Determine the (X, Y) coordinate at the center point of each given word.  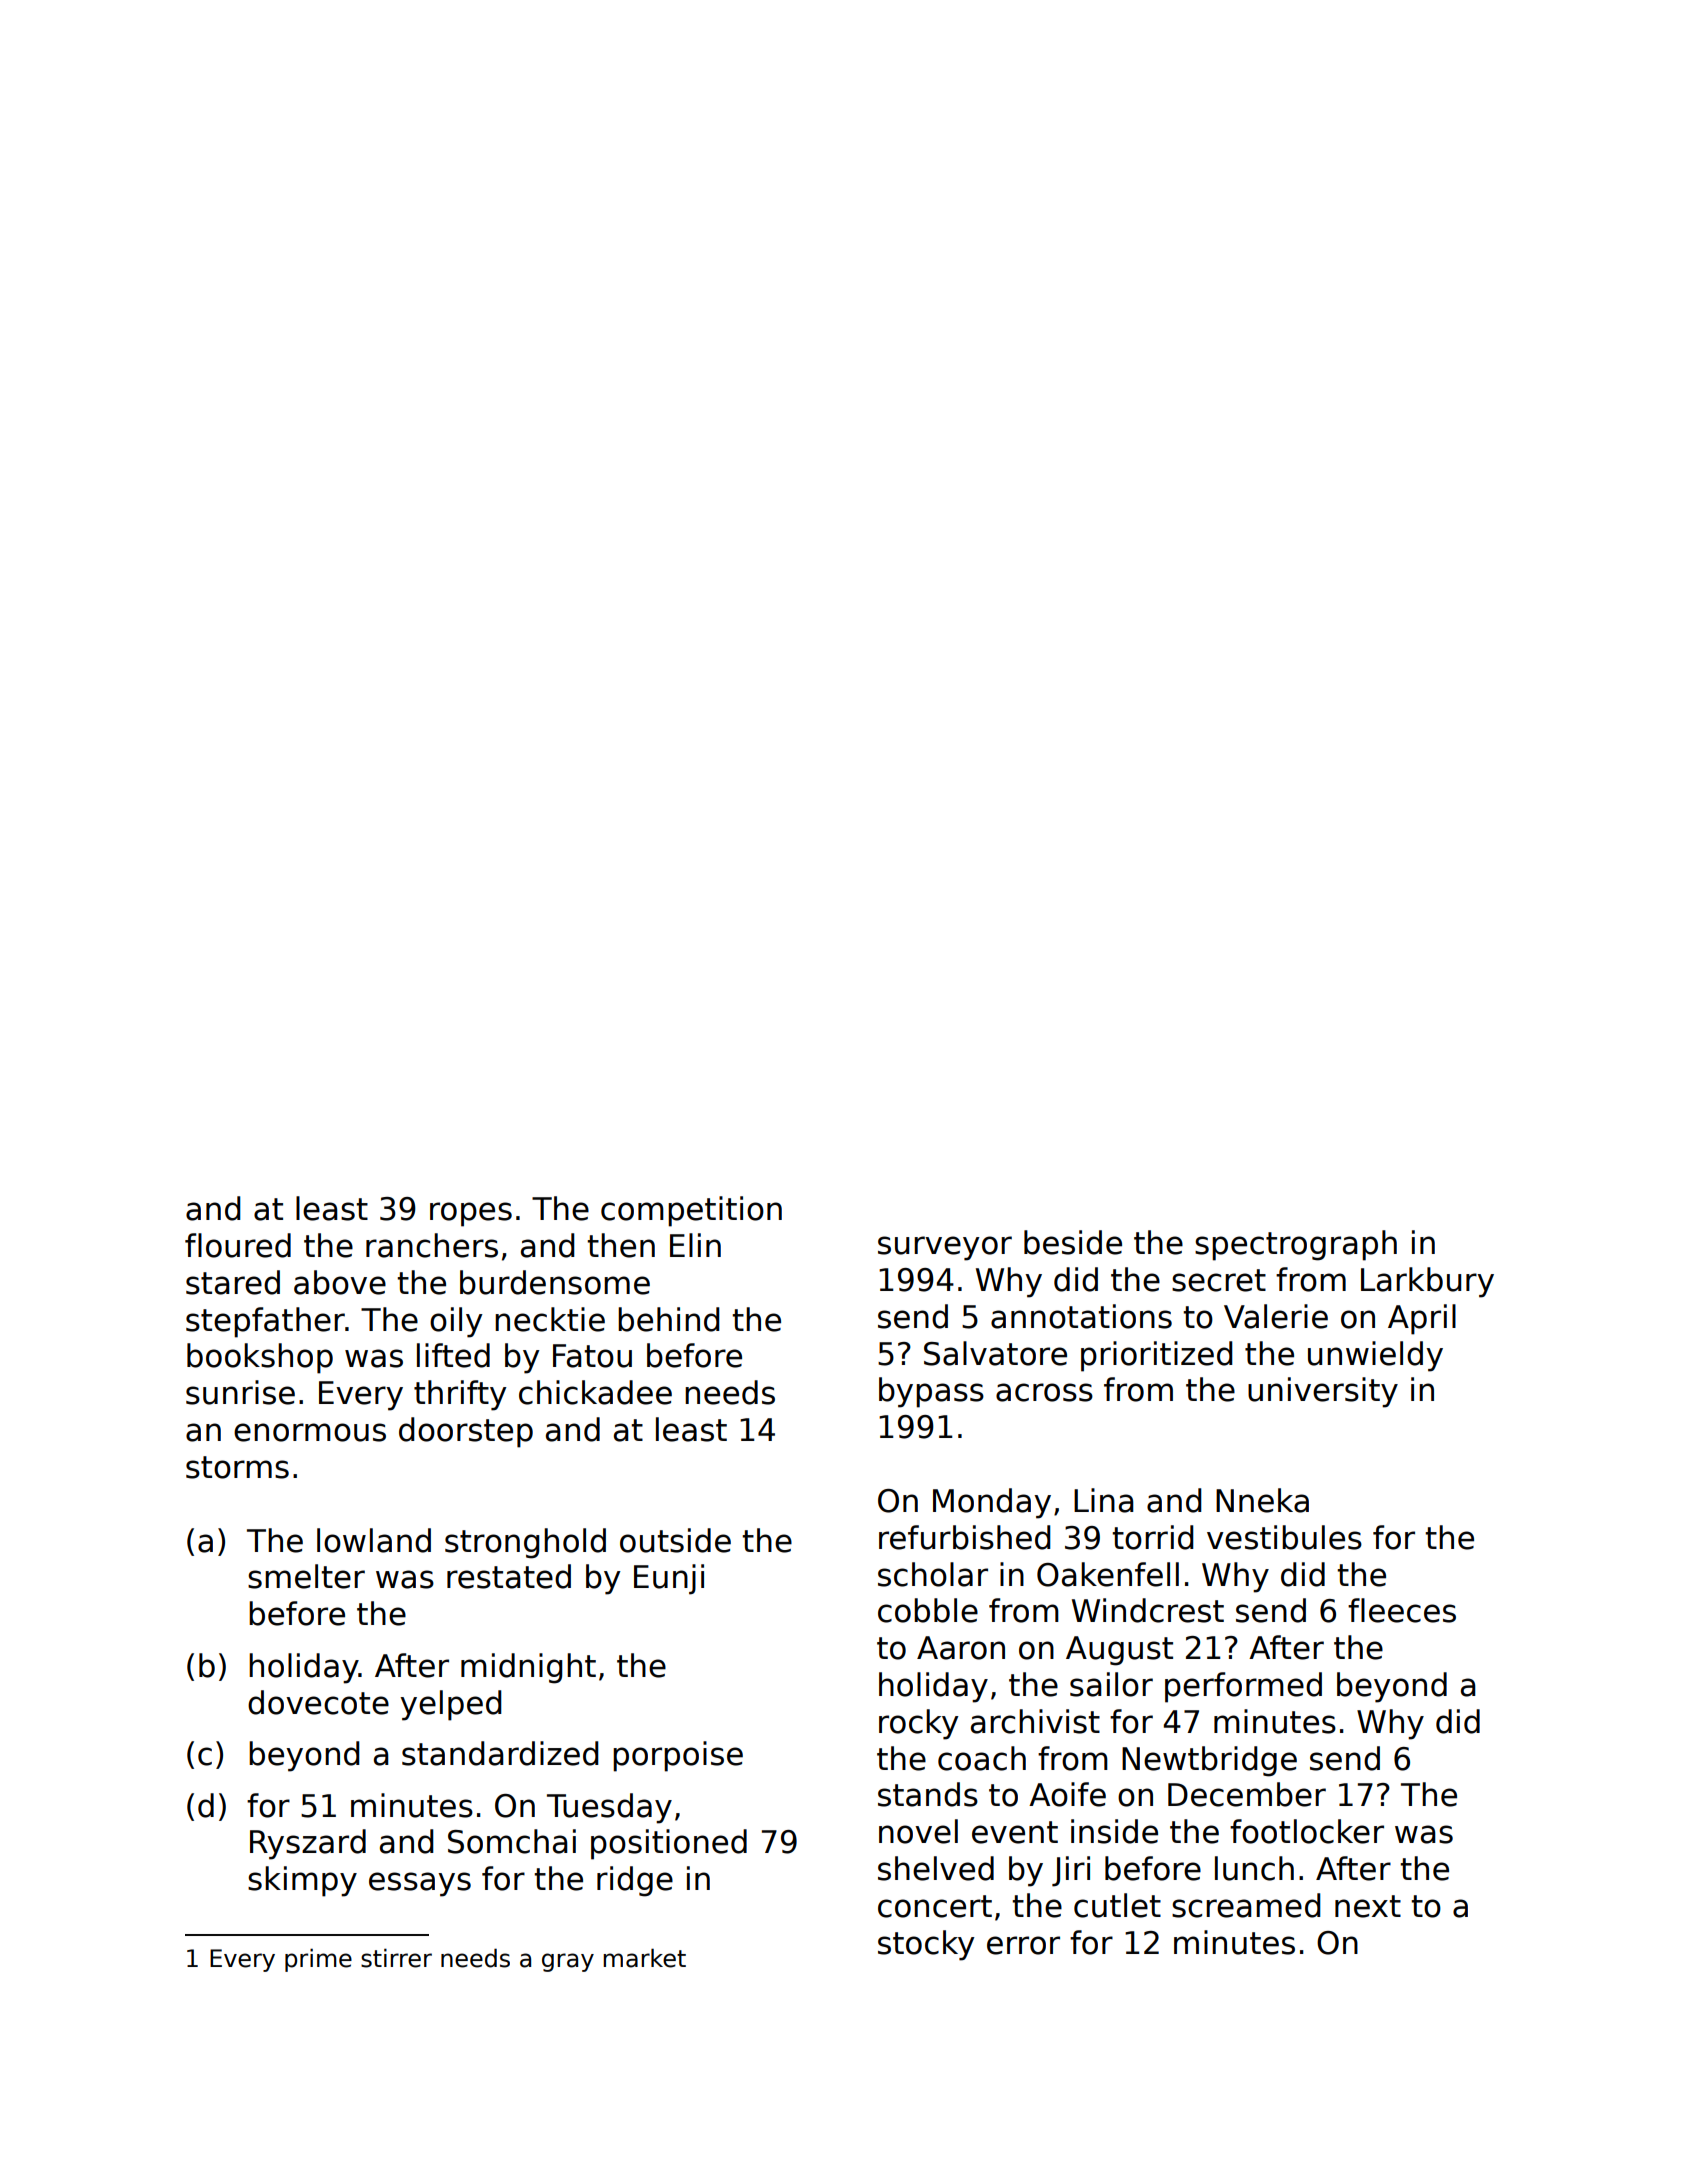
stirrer (396, 1958)
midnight (528, 1668)
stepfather (265, 1322)
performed (1243, 1687)
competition (691, 1211)
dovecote (318, 1702)
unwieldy (1375, 1356)
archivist (1035, 1721)
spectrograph (1296, 1245)
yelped (451, 1705)
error (1023, 1945)
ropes (471, 1214)
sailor (1111, 1684)
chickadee (595, 1392)
